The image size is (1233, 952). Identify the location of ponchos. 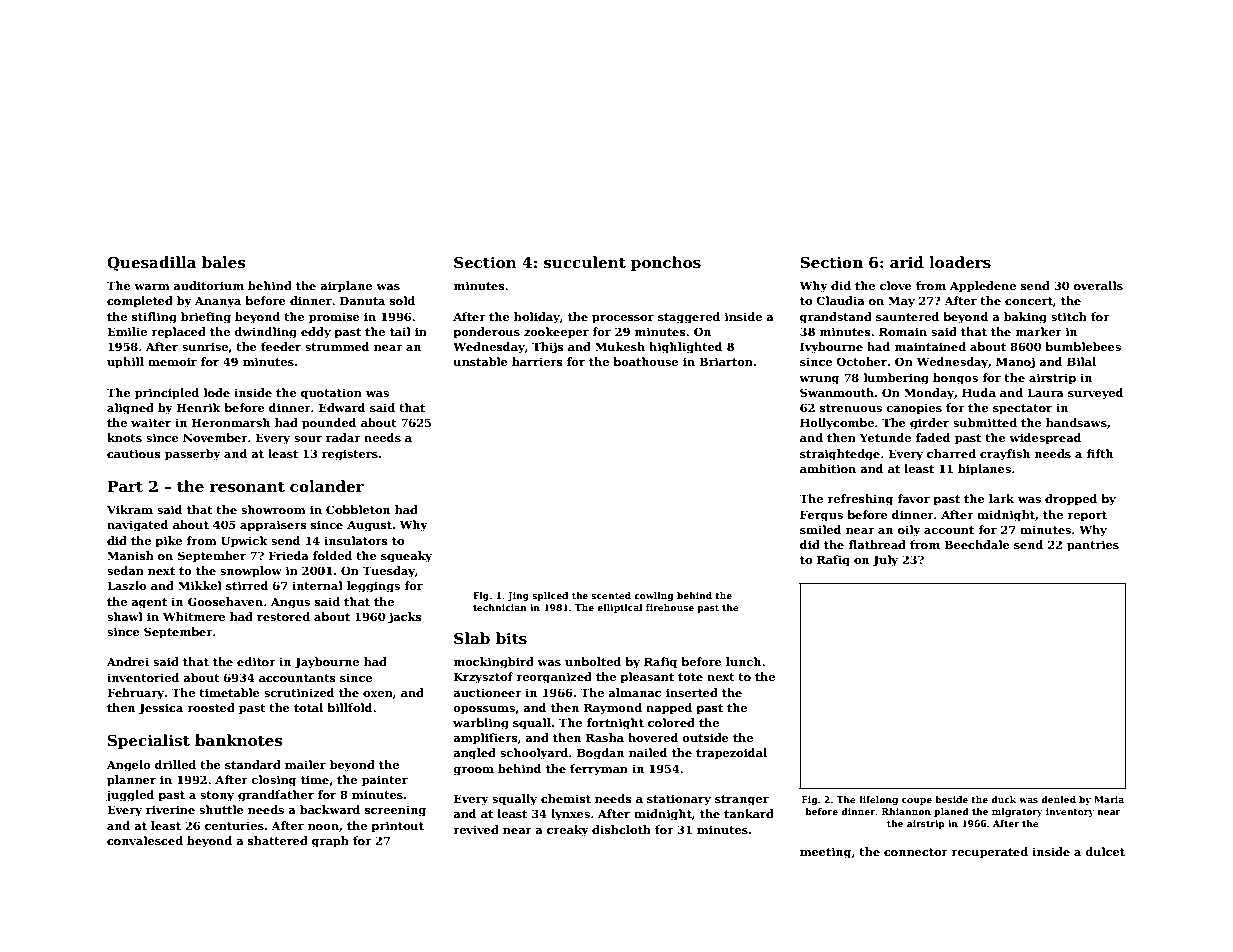
(666, 263).
